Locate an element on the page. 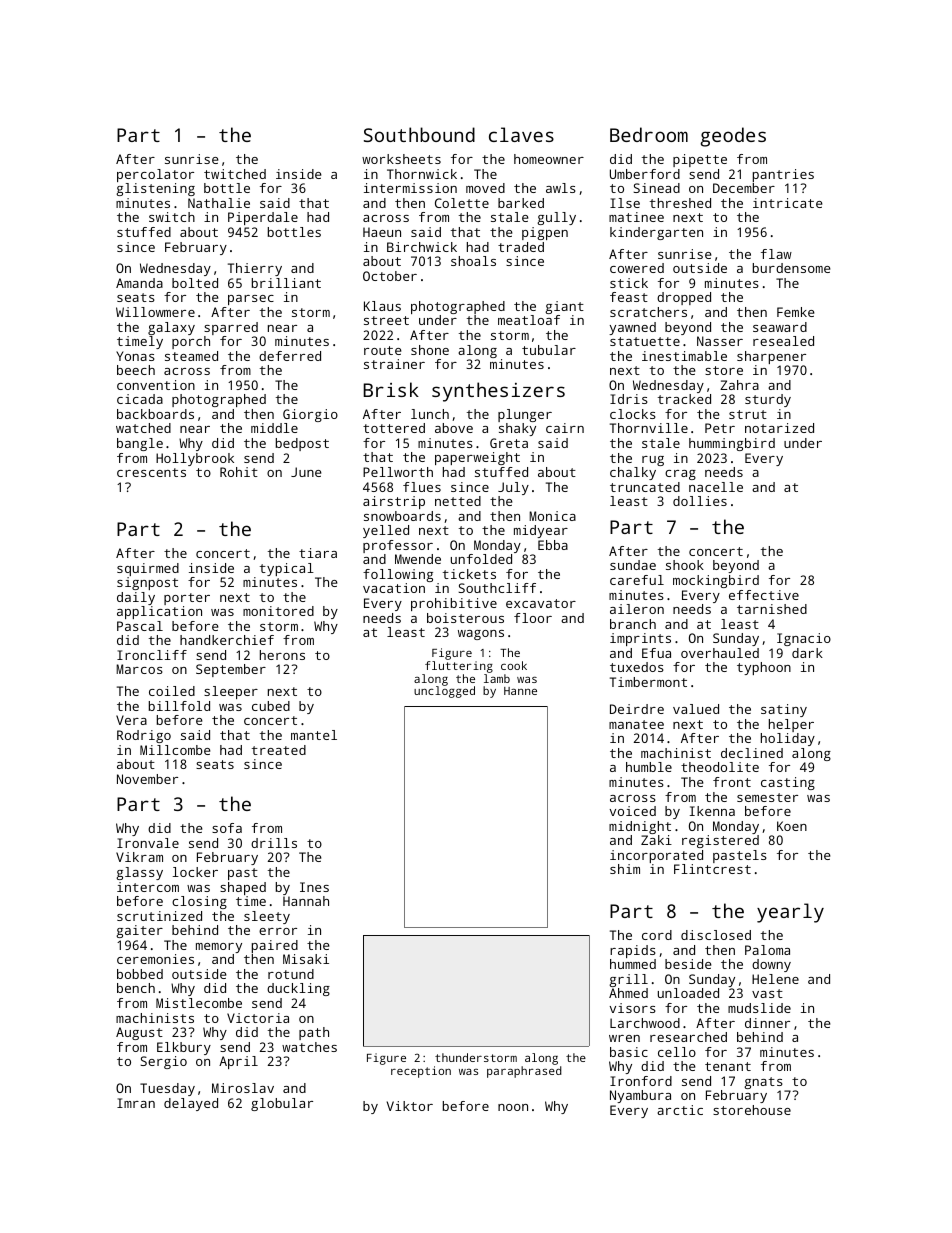  Millcombe is located at coordinates (175, 750).
